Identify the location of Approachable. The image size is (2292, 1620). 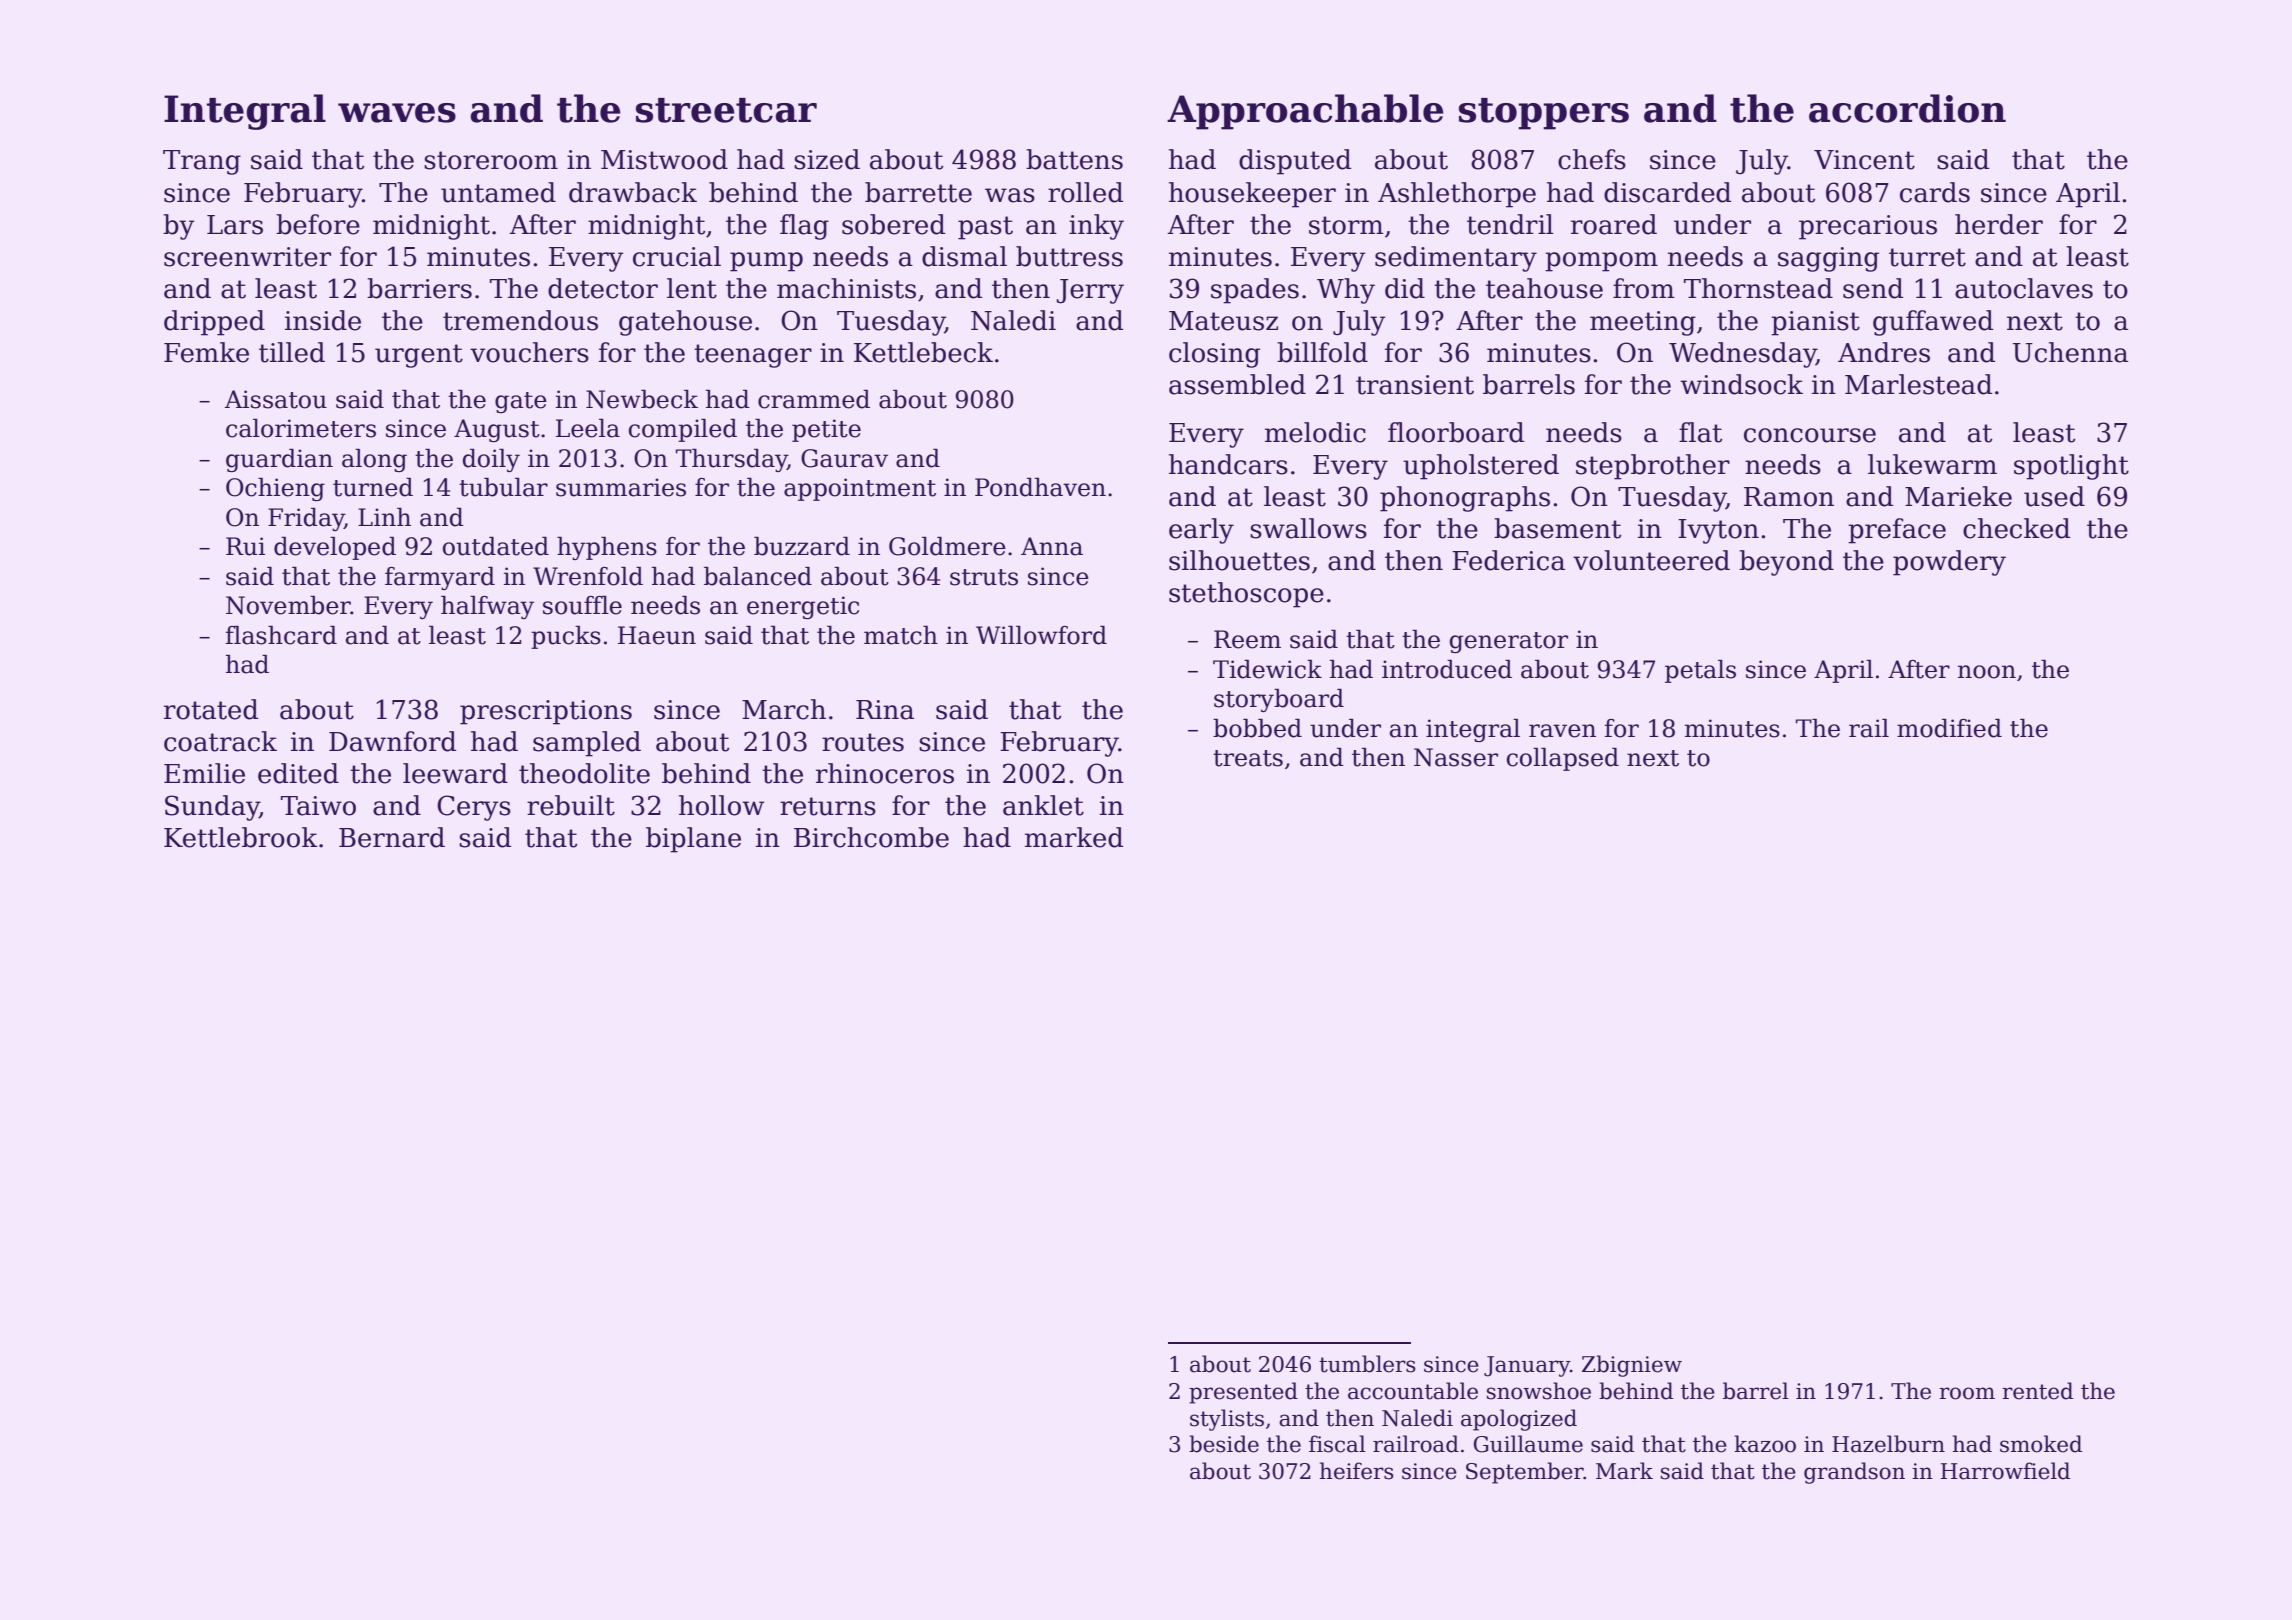
(1305, 112).
